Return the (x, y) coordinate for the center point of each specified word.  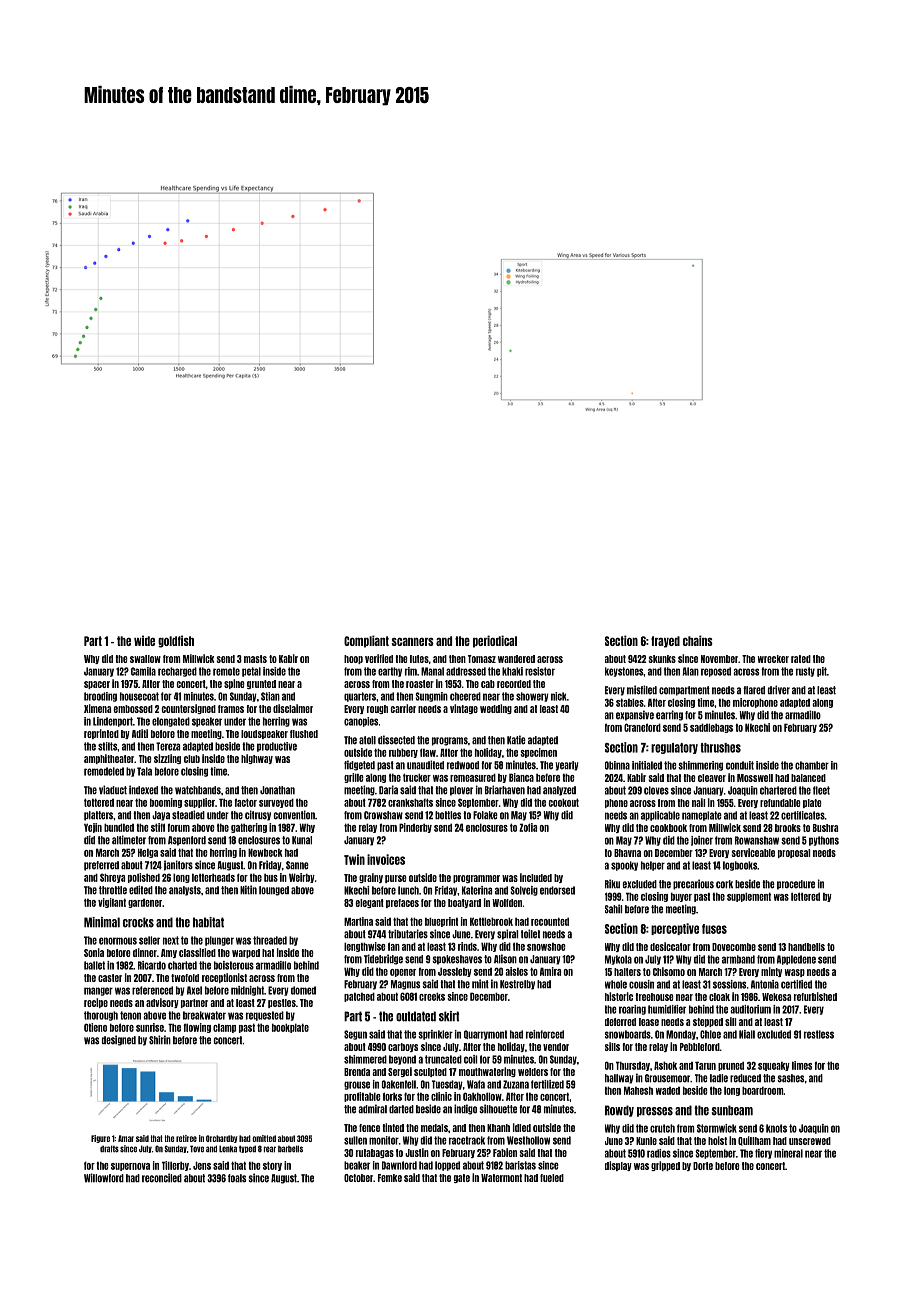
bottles (448, 815)
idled (522, 1127)
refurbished (815, 996)
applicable (660, 816)
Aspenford (187, 841)
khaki (512, 671)
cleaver (712, 778)
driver (779, 690)
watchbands (198, 790)
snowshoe (546, 947)
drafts (109, 1149)
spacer (97, 685)
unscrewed (810, 1141)
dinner (145, 952)
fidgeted (359, 765)
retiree (186, 1138)
